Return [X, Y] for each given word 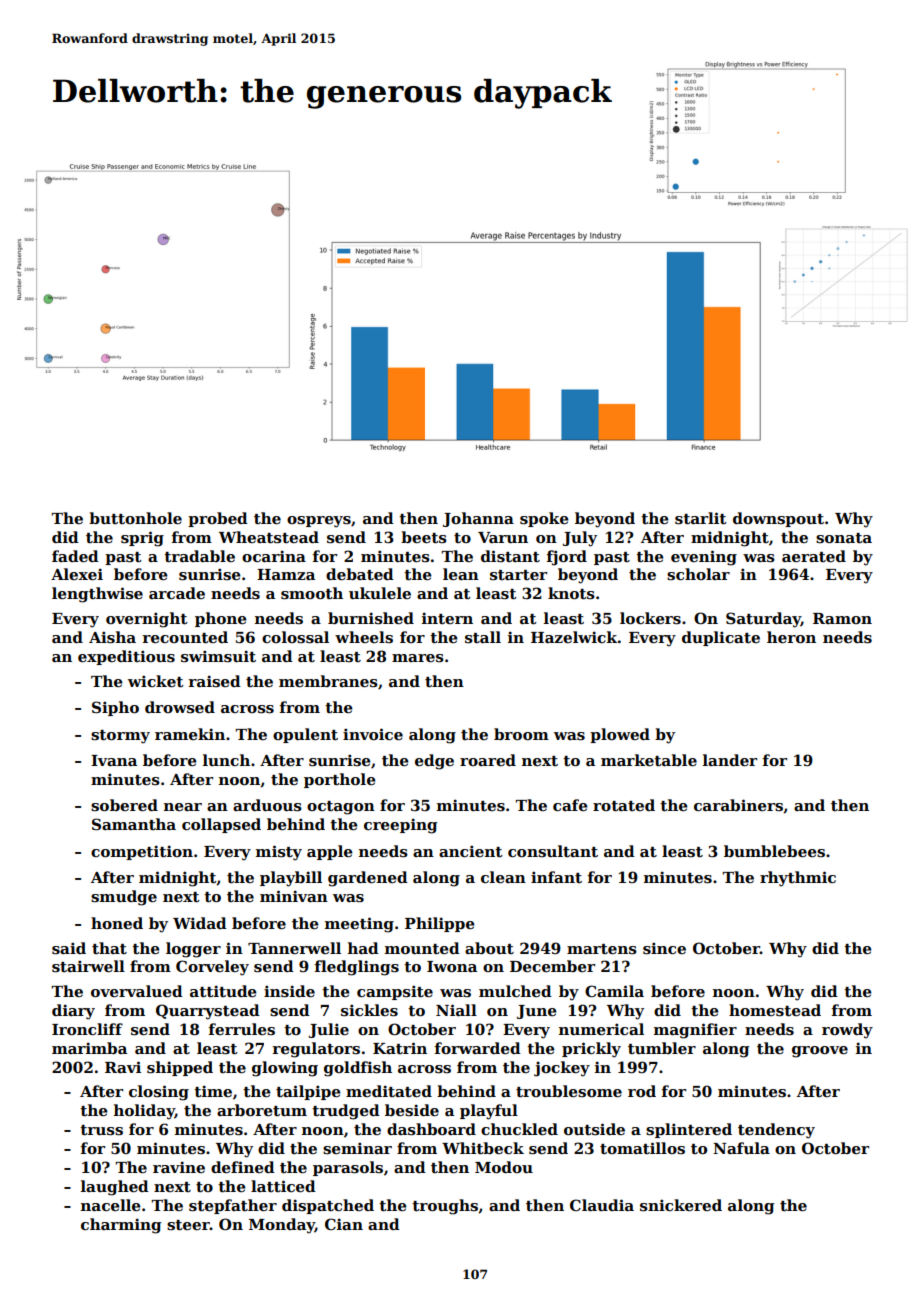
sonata [844, 538]
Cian [344, 1224]
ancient [471, 851]
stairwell [88, 966]
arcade [177, 593]
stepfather [233, 1206]
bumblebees [774, 851]
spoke [544, 519]
